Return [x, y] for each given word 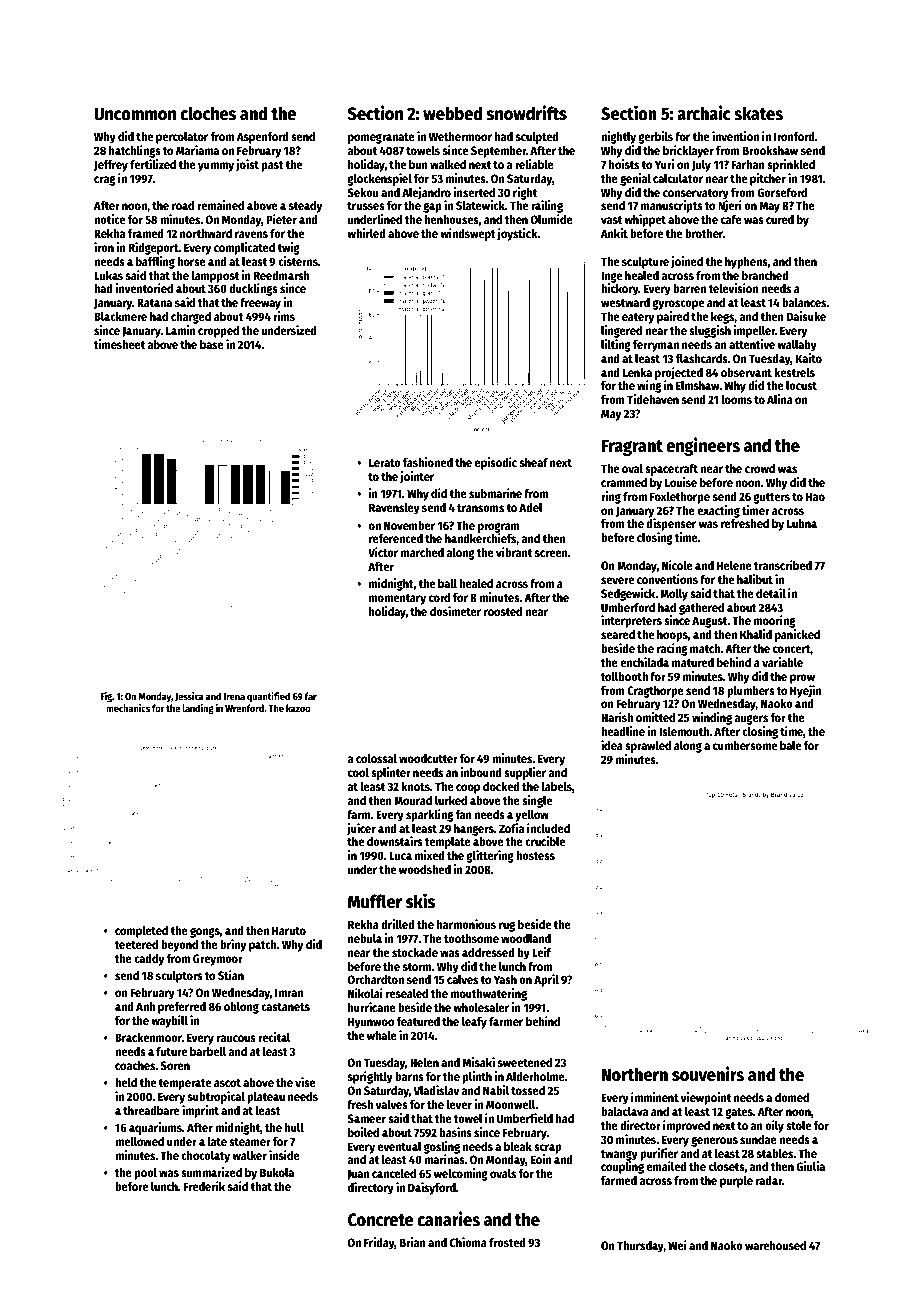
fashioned [428, 462]
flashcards [702, 358]
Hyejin [805, 691]
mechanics [128, 708]
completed [141, 932]
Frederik [204, 1186]
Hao [815, 496]
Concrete [381, 1220]
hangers [474, 830]
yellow [532, 816]
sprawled [648, 747]
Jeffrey [111, 166]
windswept [468, 234]
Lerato [385, 462]
